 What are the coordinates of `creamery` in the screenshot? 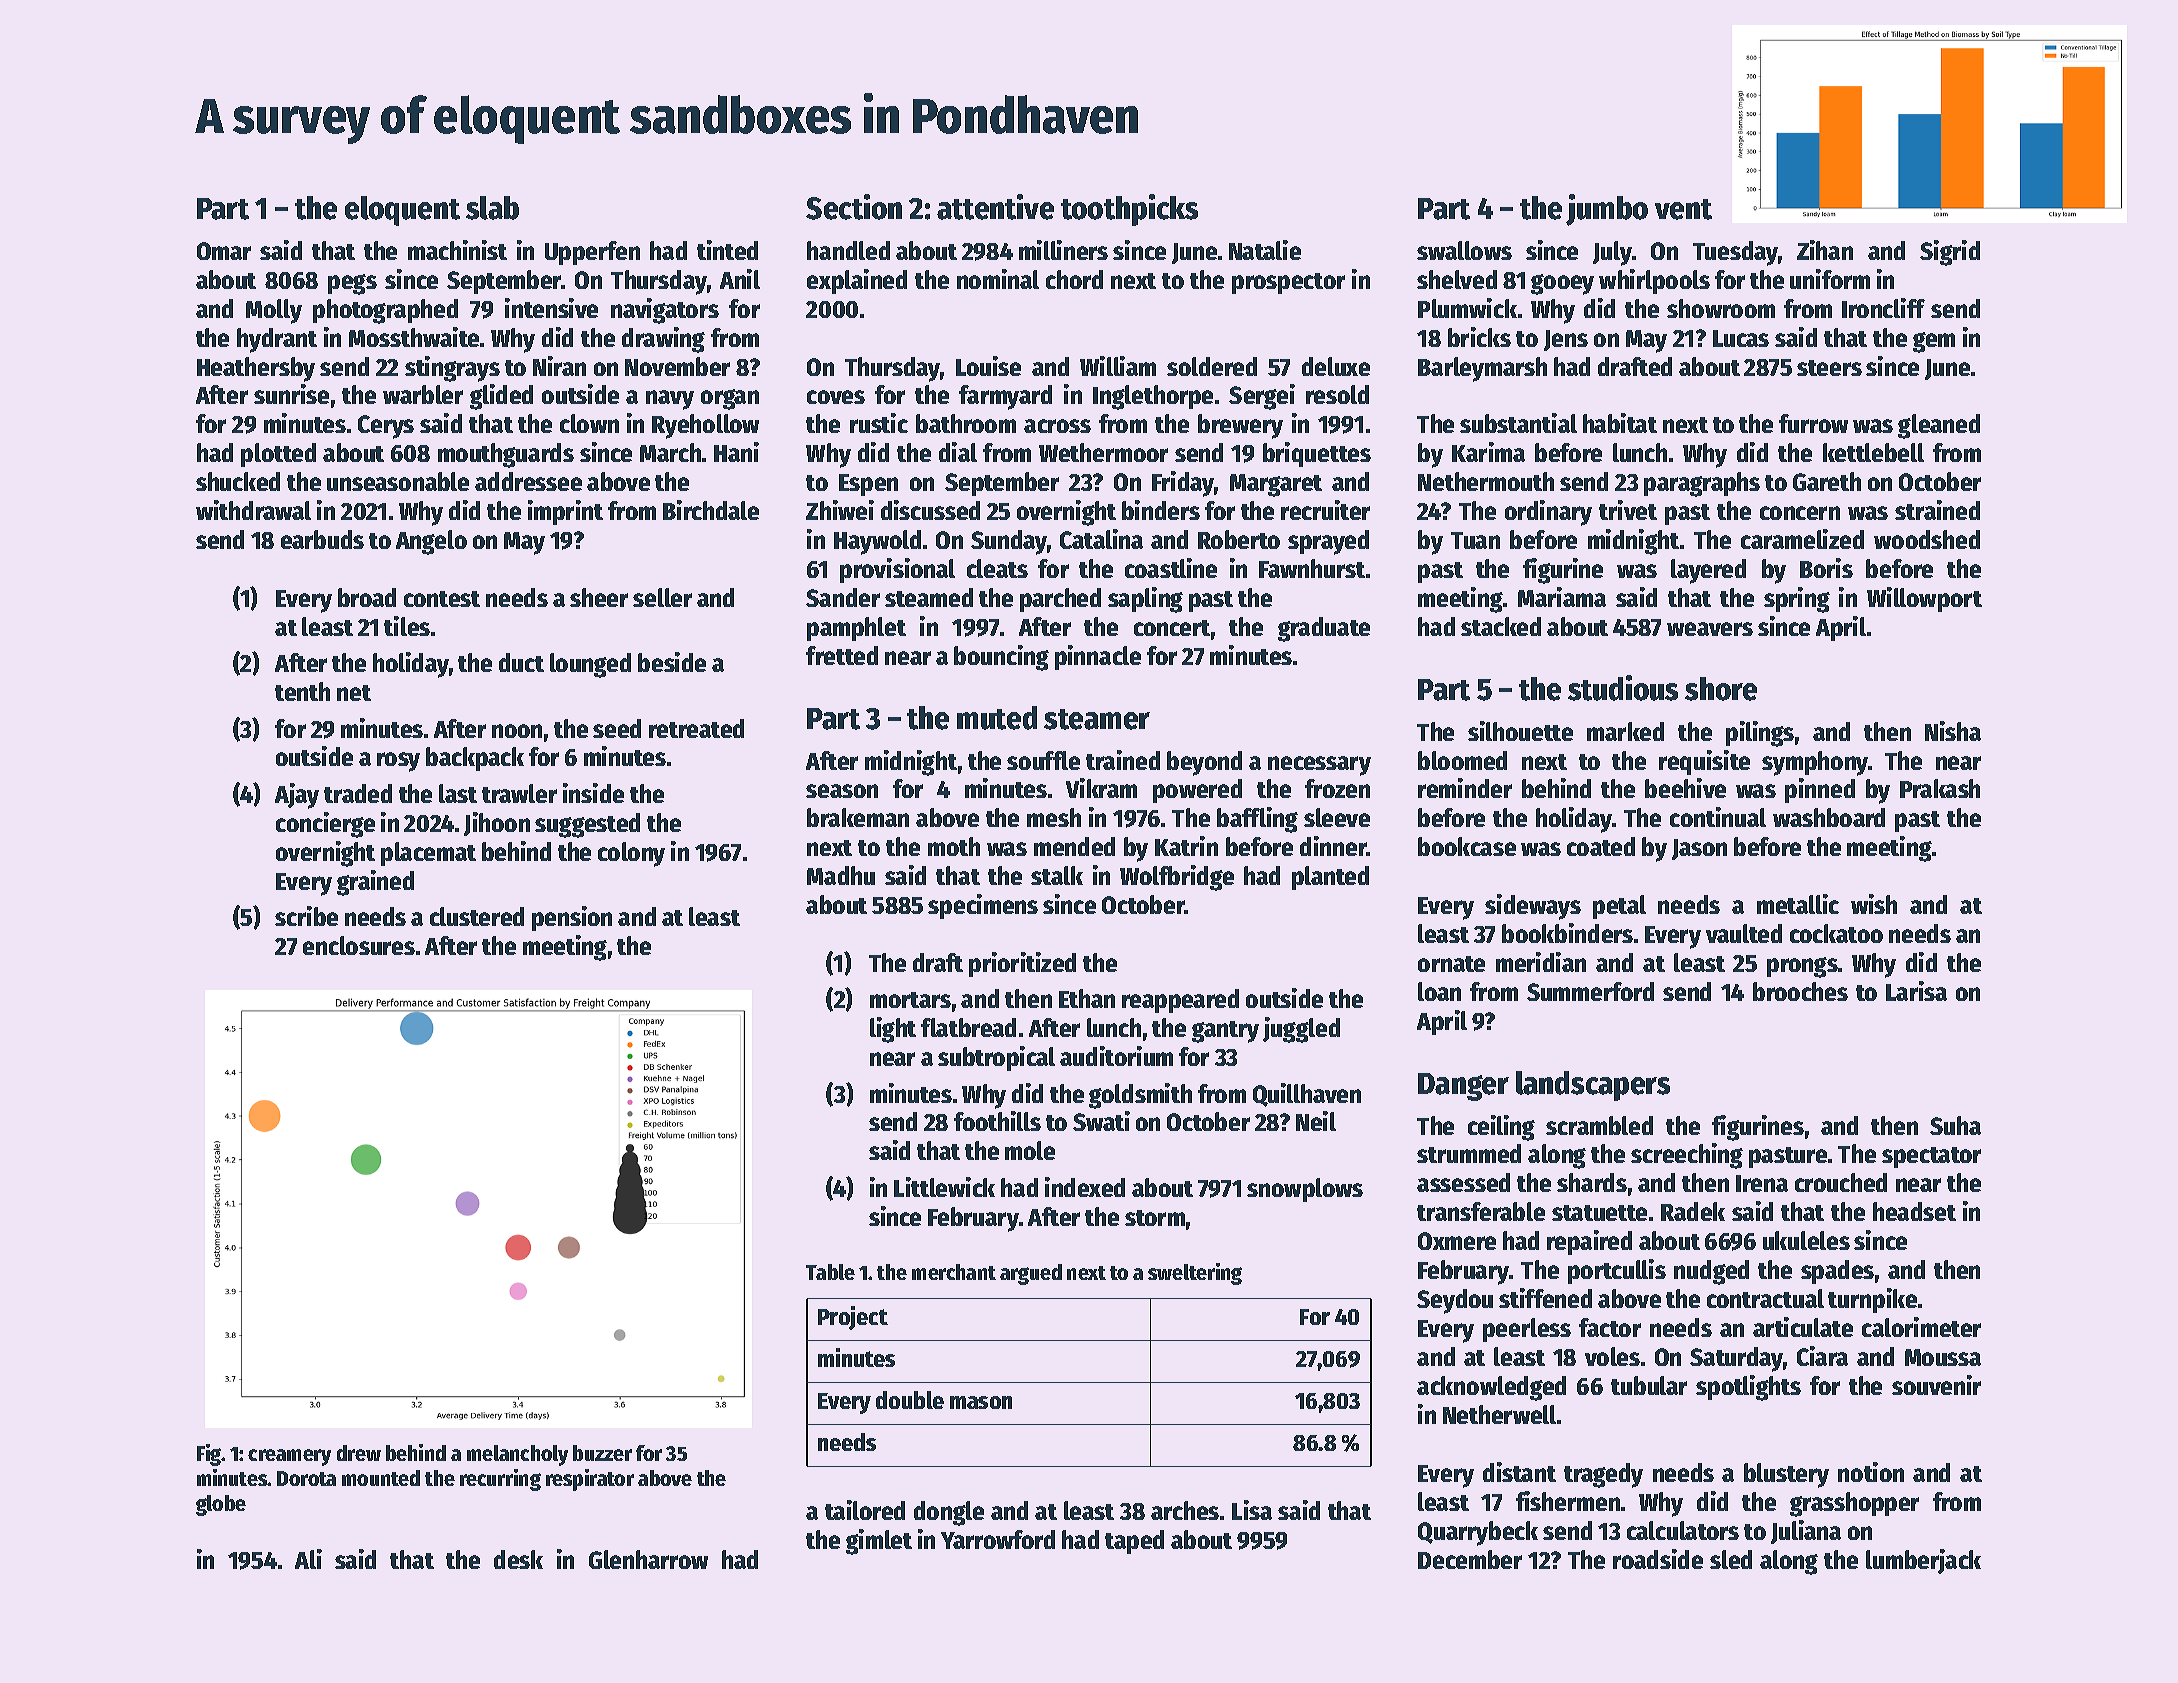 It's located at (289, 1457).
